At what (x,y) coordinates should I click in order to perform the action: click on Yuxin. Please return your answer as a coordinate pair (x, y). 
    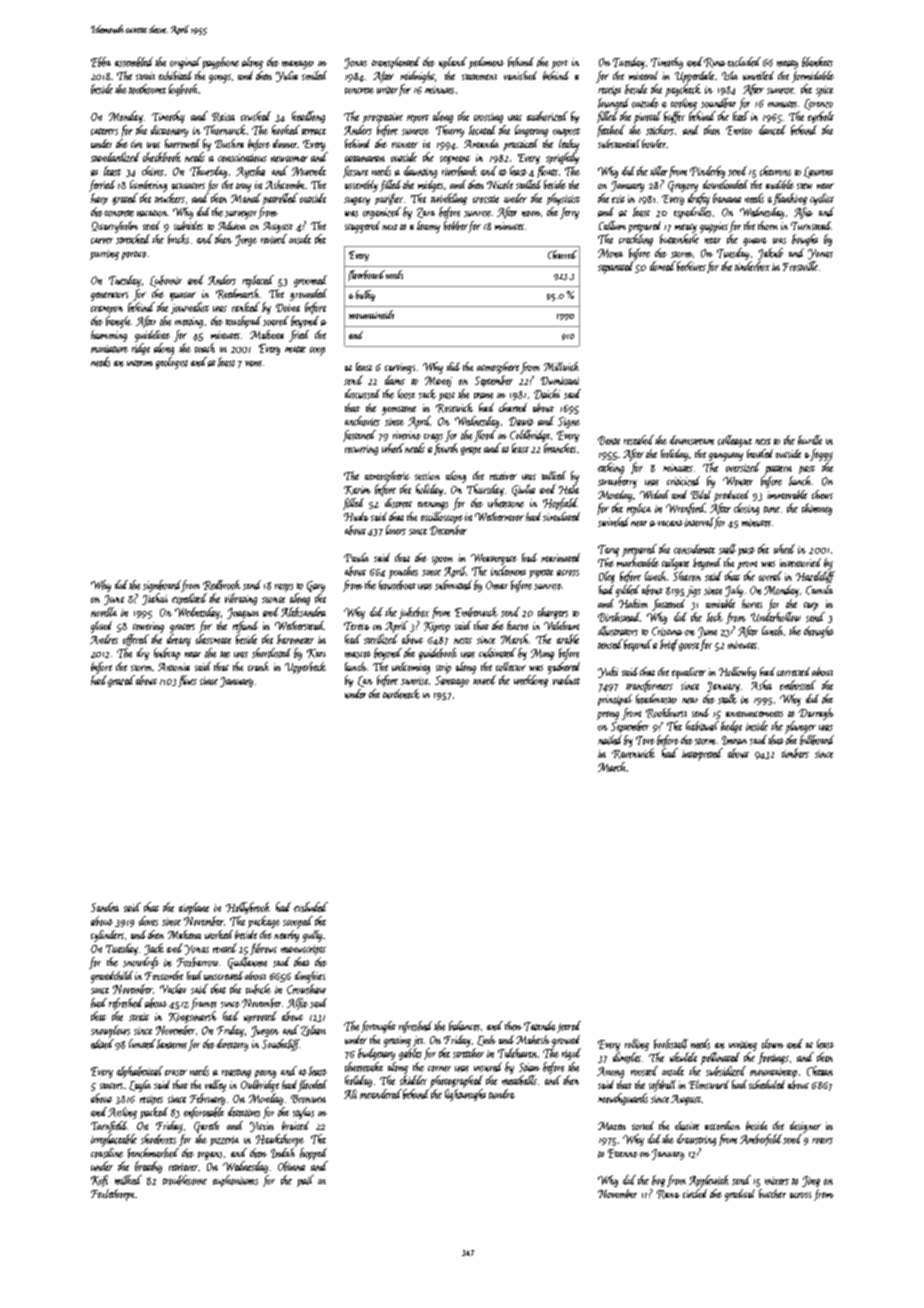
    Looking at the image, I should click on (262, 1127).
